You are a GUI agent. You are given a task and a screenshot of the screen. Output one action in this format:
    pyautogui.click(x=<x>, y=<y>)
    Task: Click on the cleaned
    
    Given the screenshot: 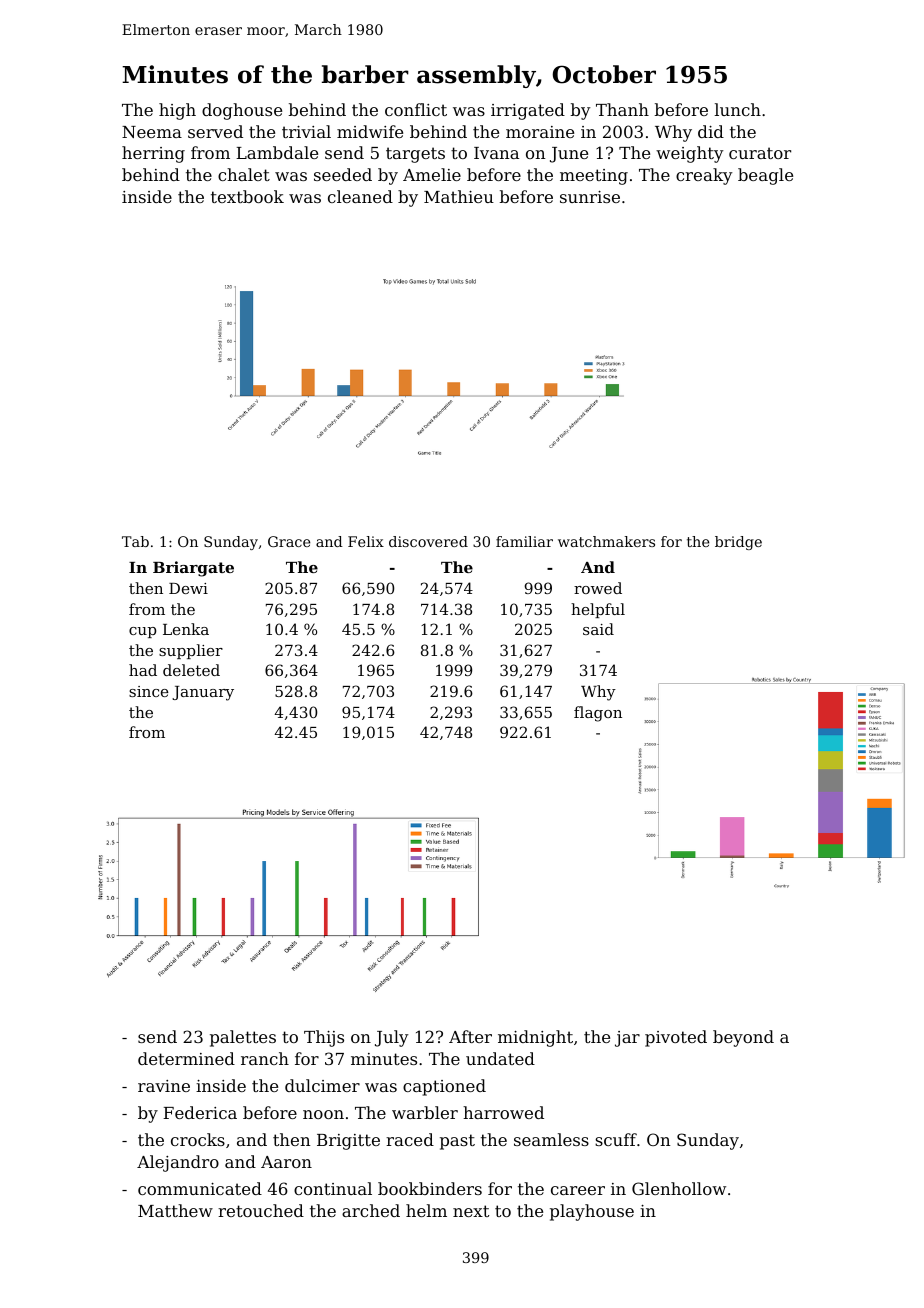 What is the action you would take?
    pyautogui.click(x=360, y=196)
